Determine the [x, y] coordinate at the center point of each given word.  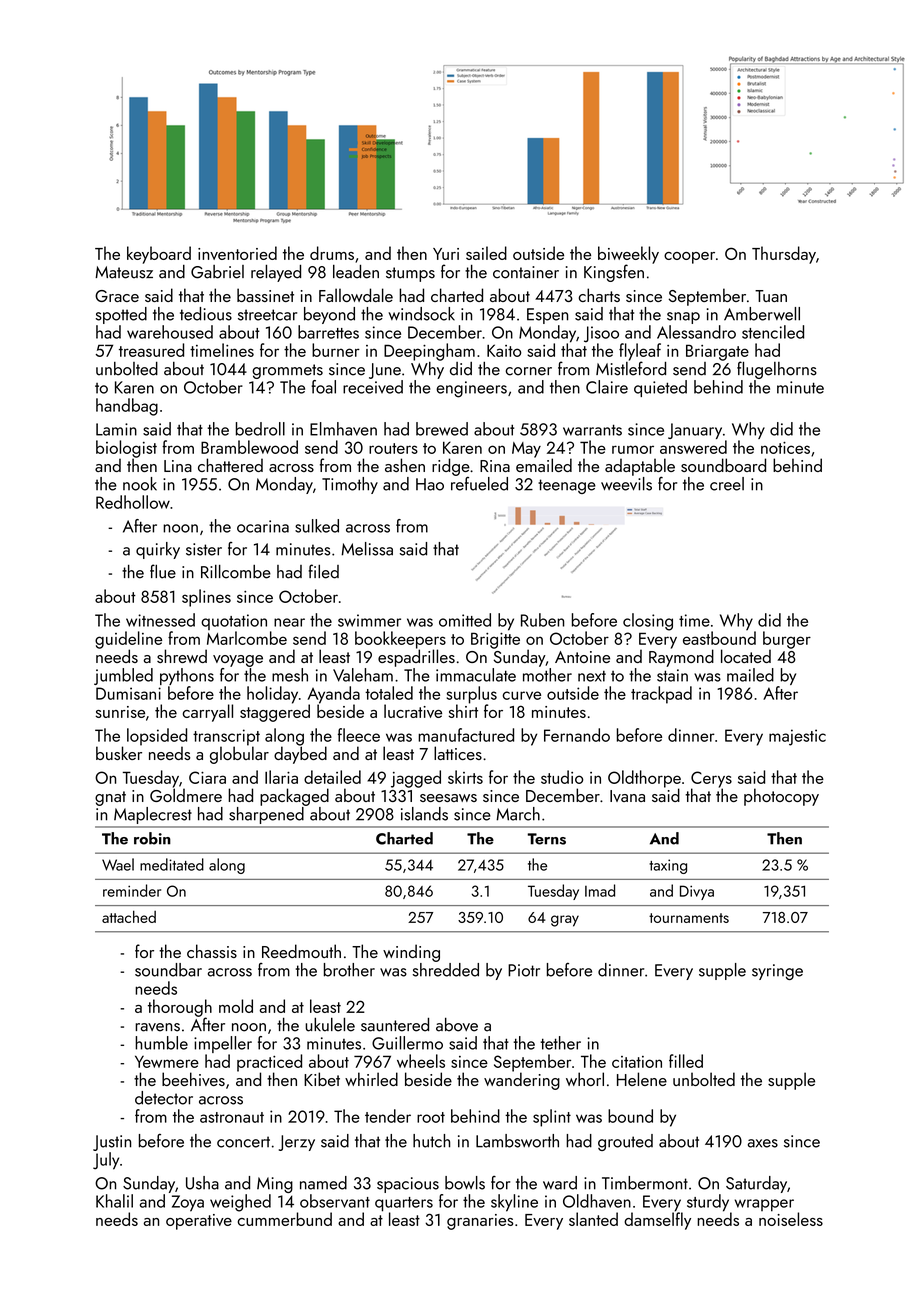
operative [199, 1222]
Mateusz [124, 272]
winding [411, 953]
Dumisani [128, 693]
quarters [404, 1204]
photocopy [781, 797]
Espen [547, 316]
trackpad [661, 695]
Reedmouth [301, 951]
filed [323, 571]
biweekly [628, 255]
